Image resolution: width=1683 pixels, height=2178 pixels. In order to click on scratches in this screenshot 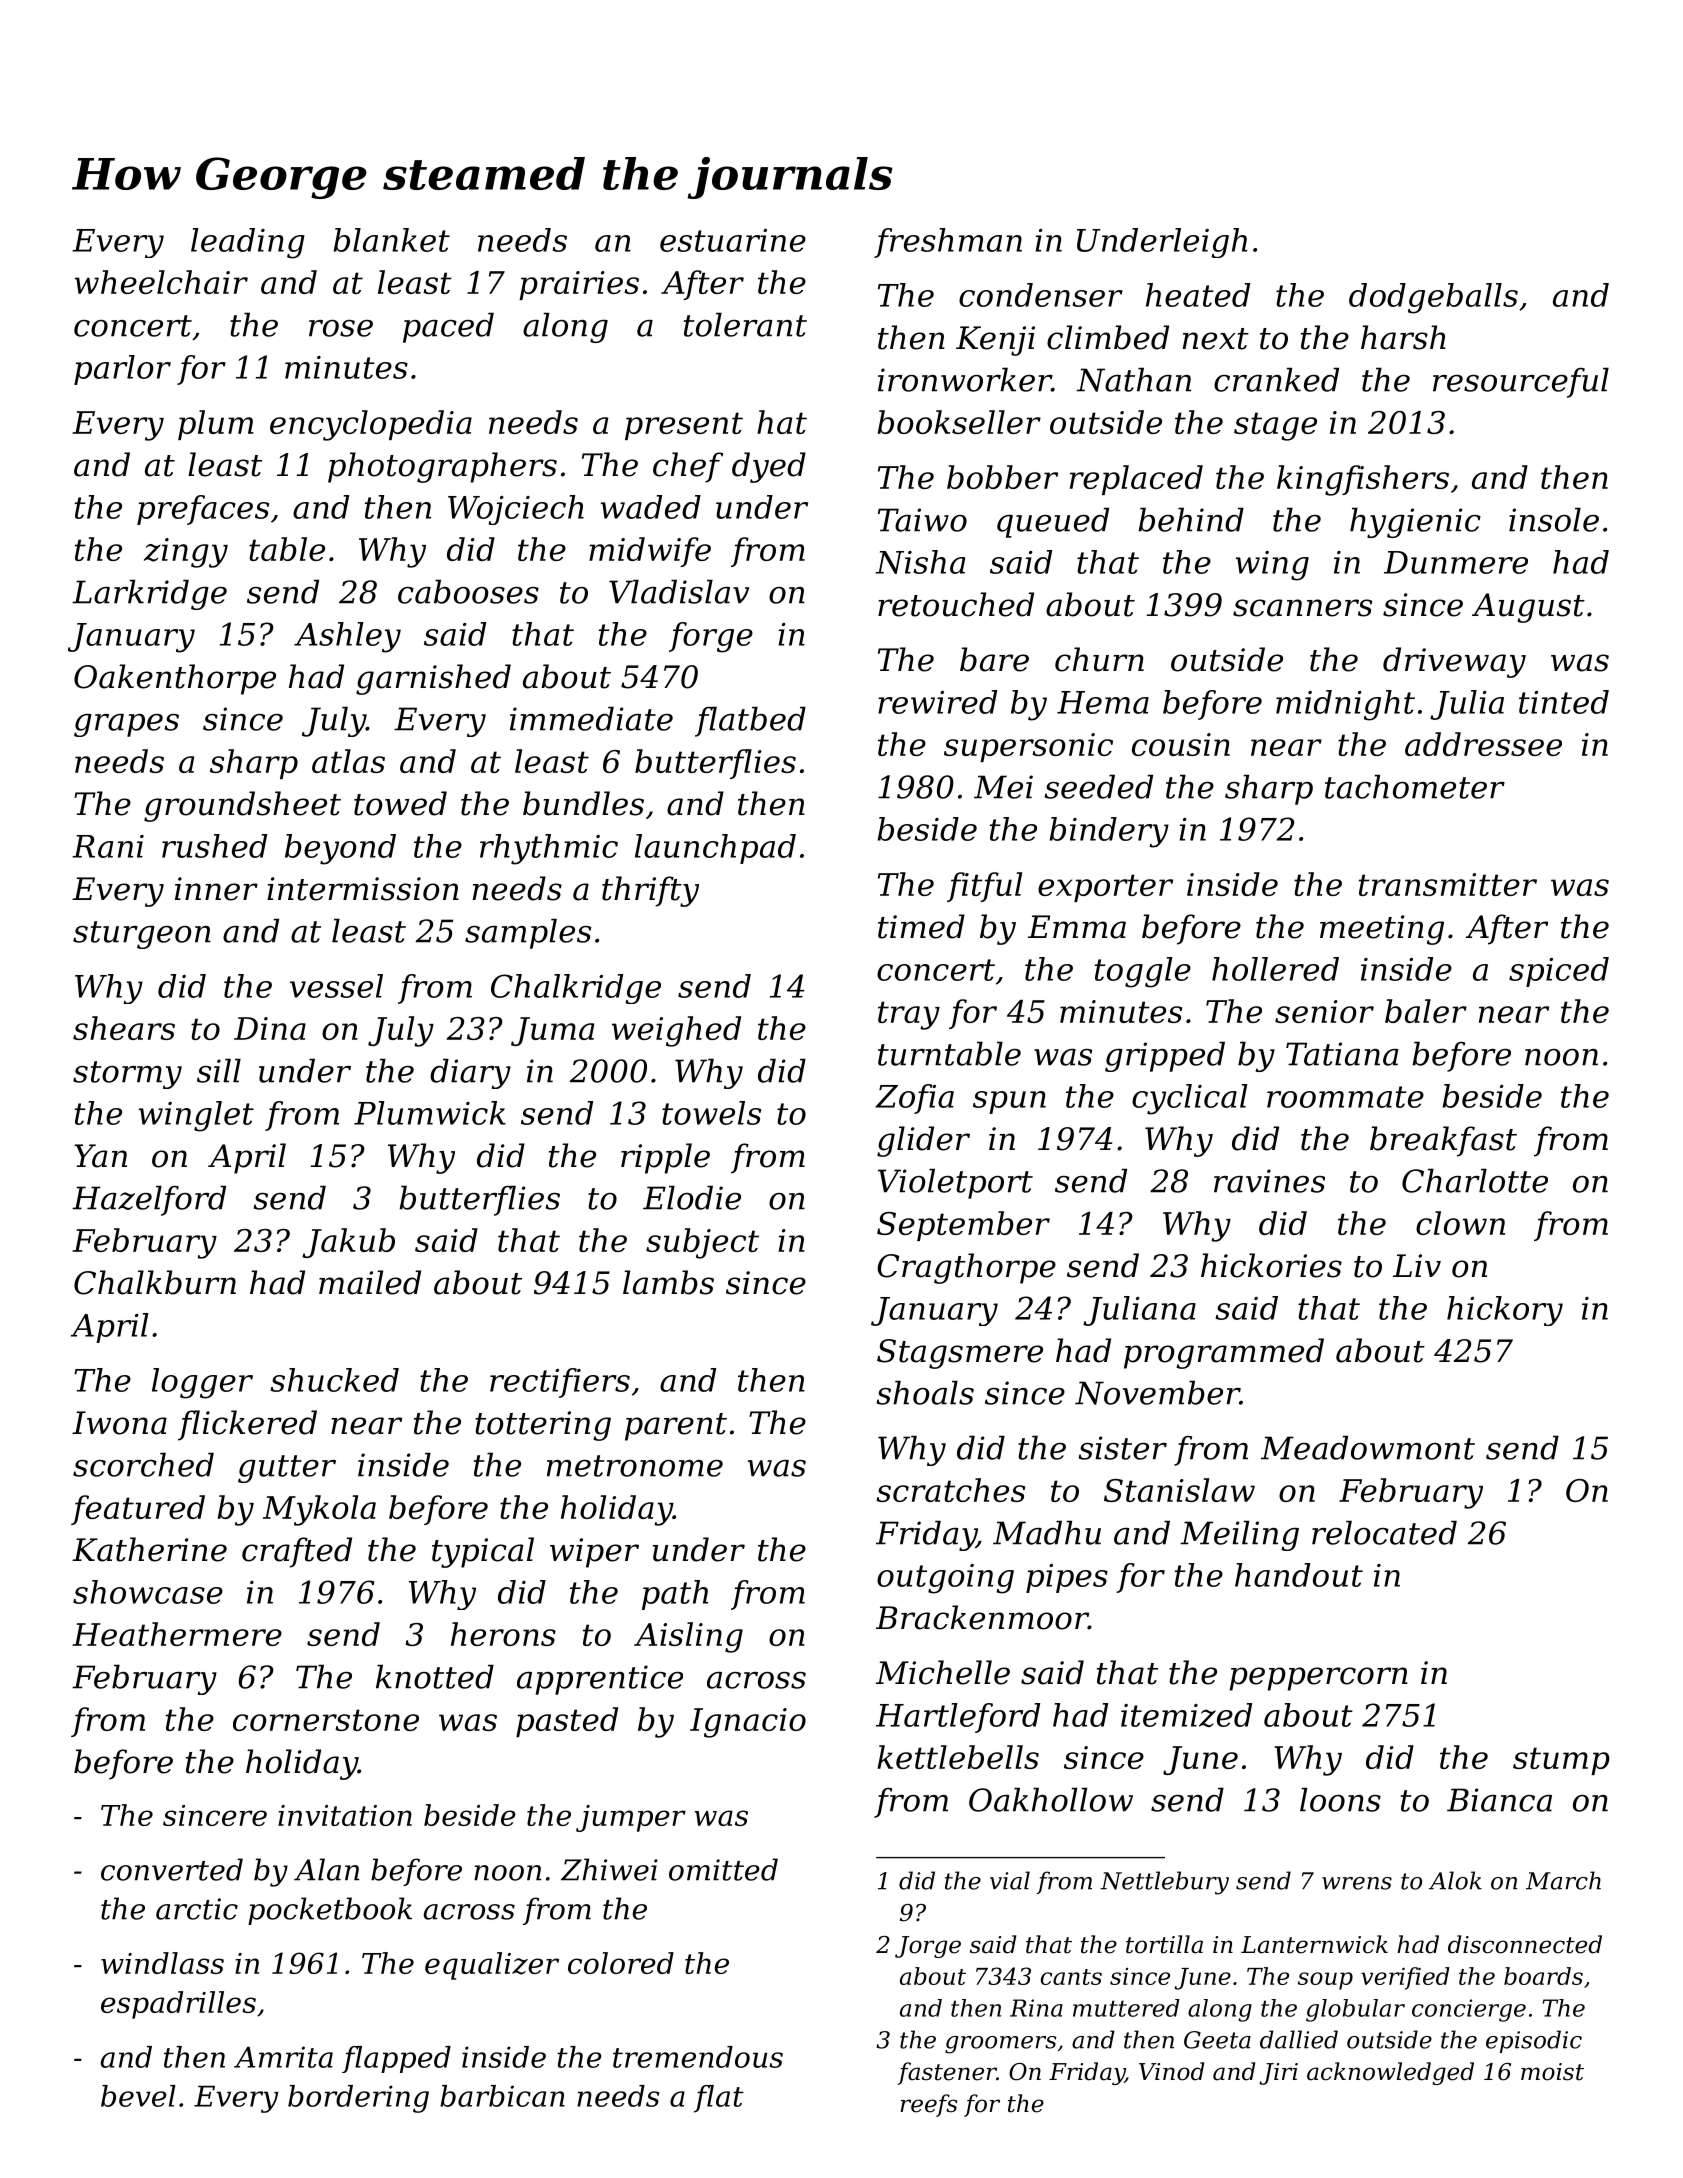, I will do `click(950, 1490)`.
